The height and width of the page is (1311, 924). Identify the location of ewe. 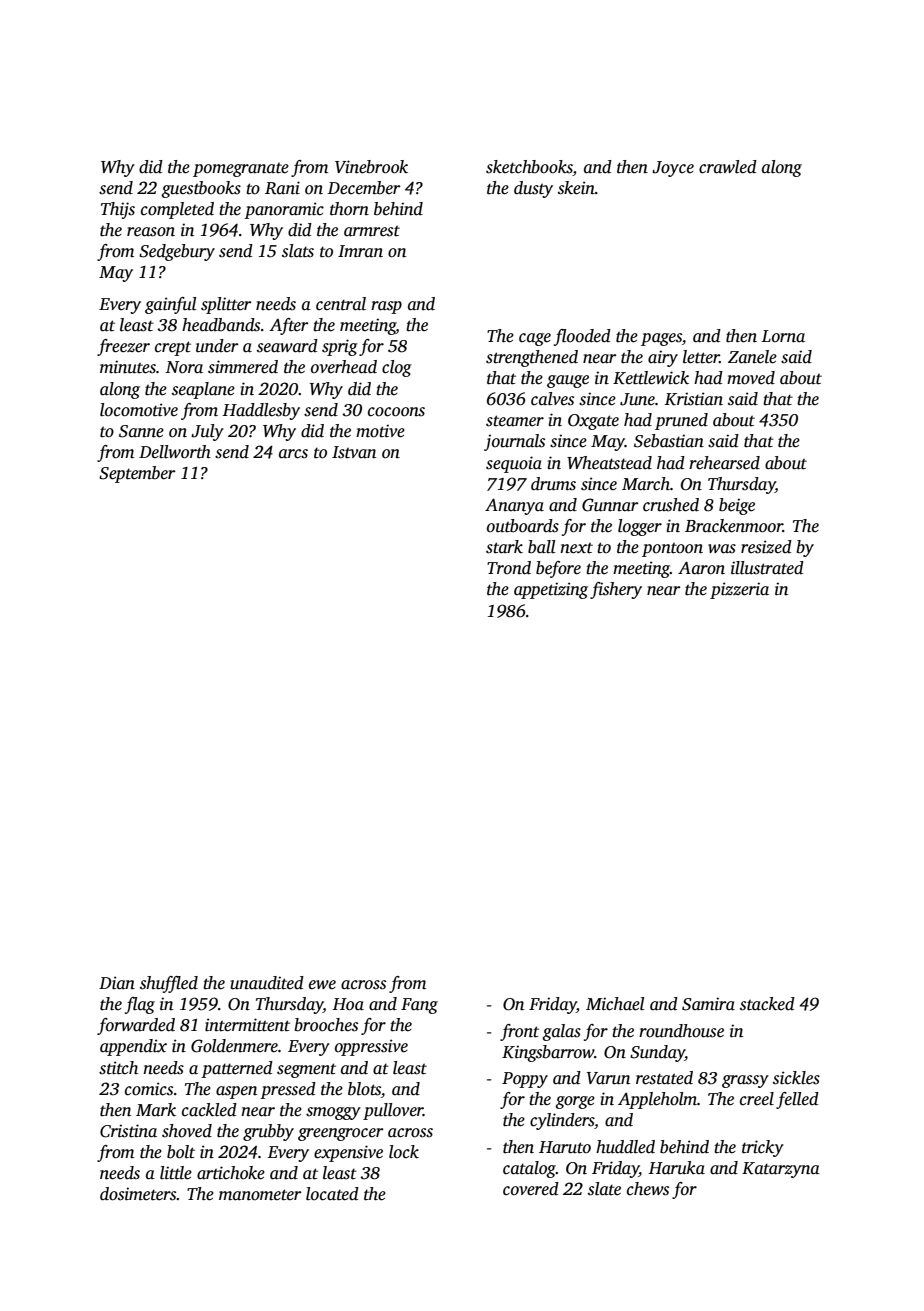
(322, 985).
